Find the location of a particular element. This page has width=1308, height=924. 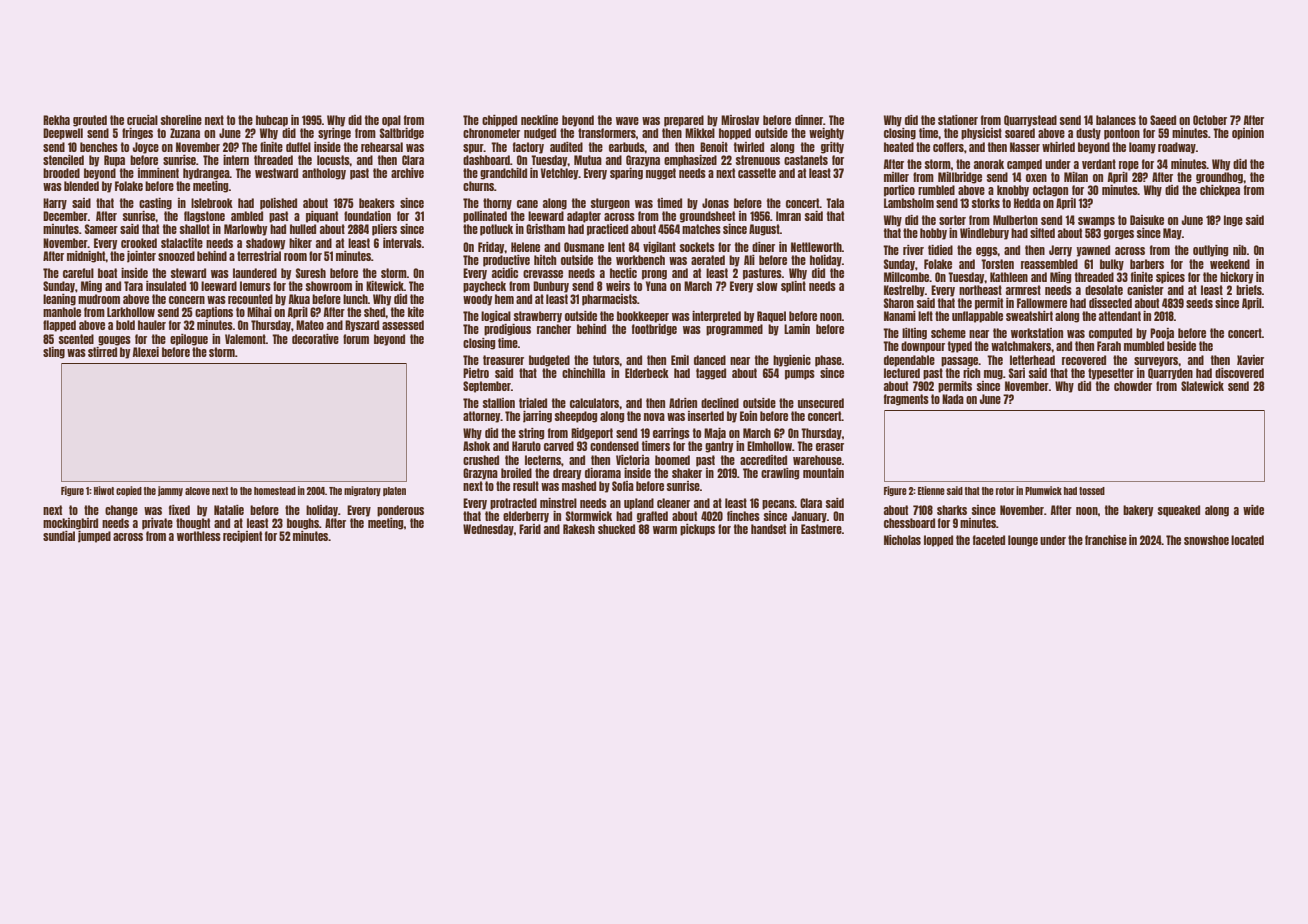

Lamin is located at coordinates (797, 329).
